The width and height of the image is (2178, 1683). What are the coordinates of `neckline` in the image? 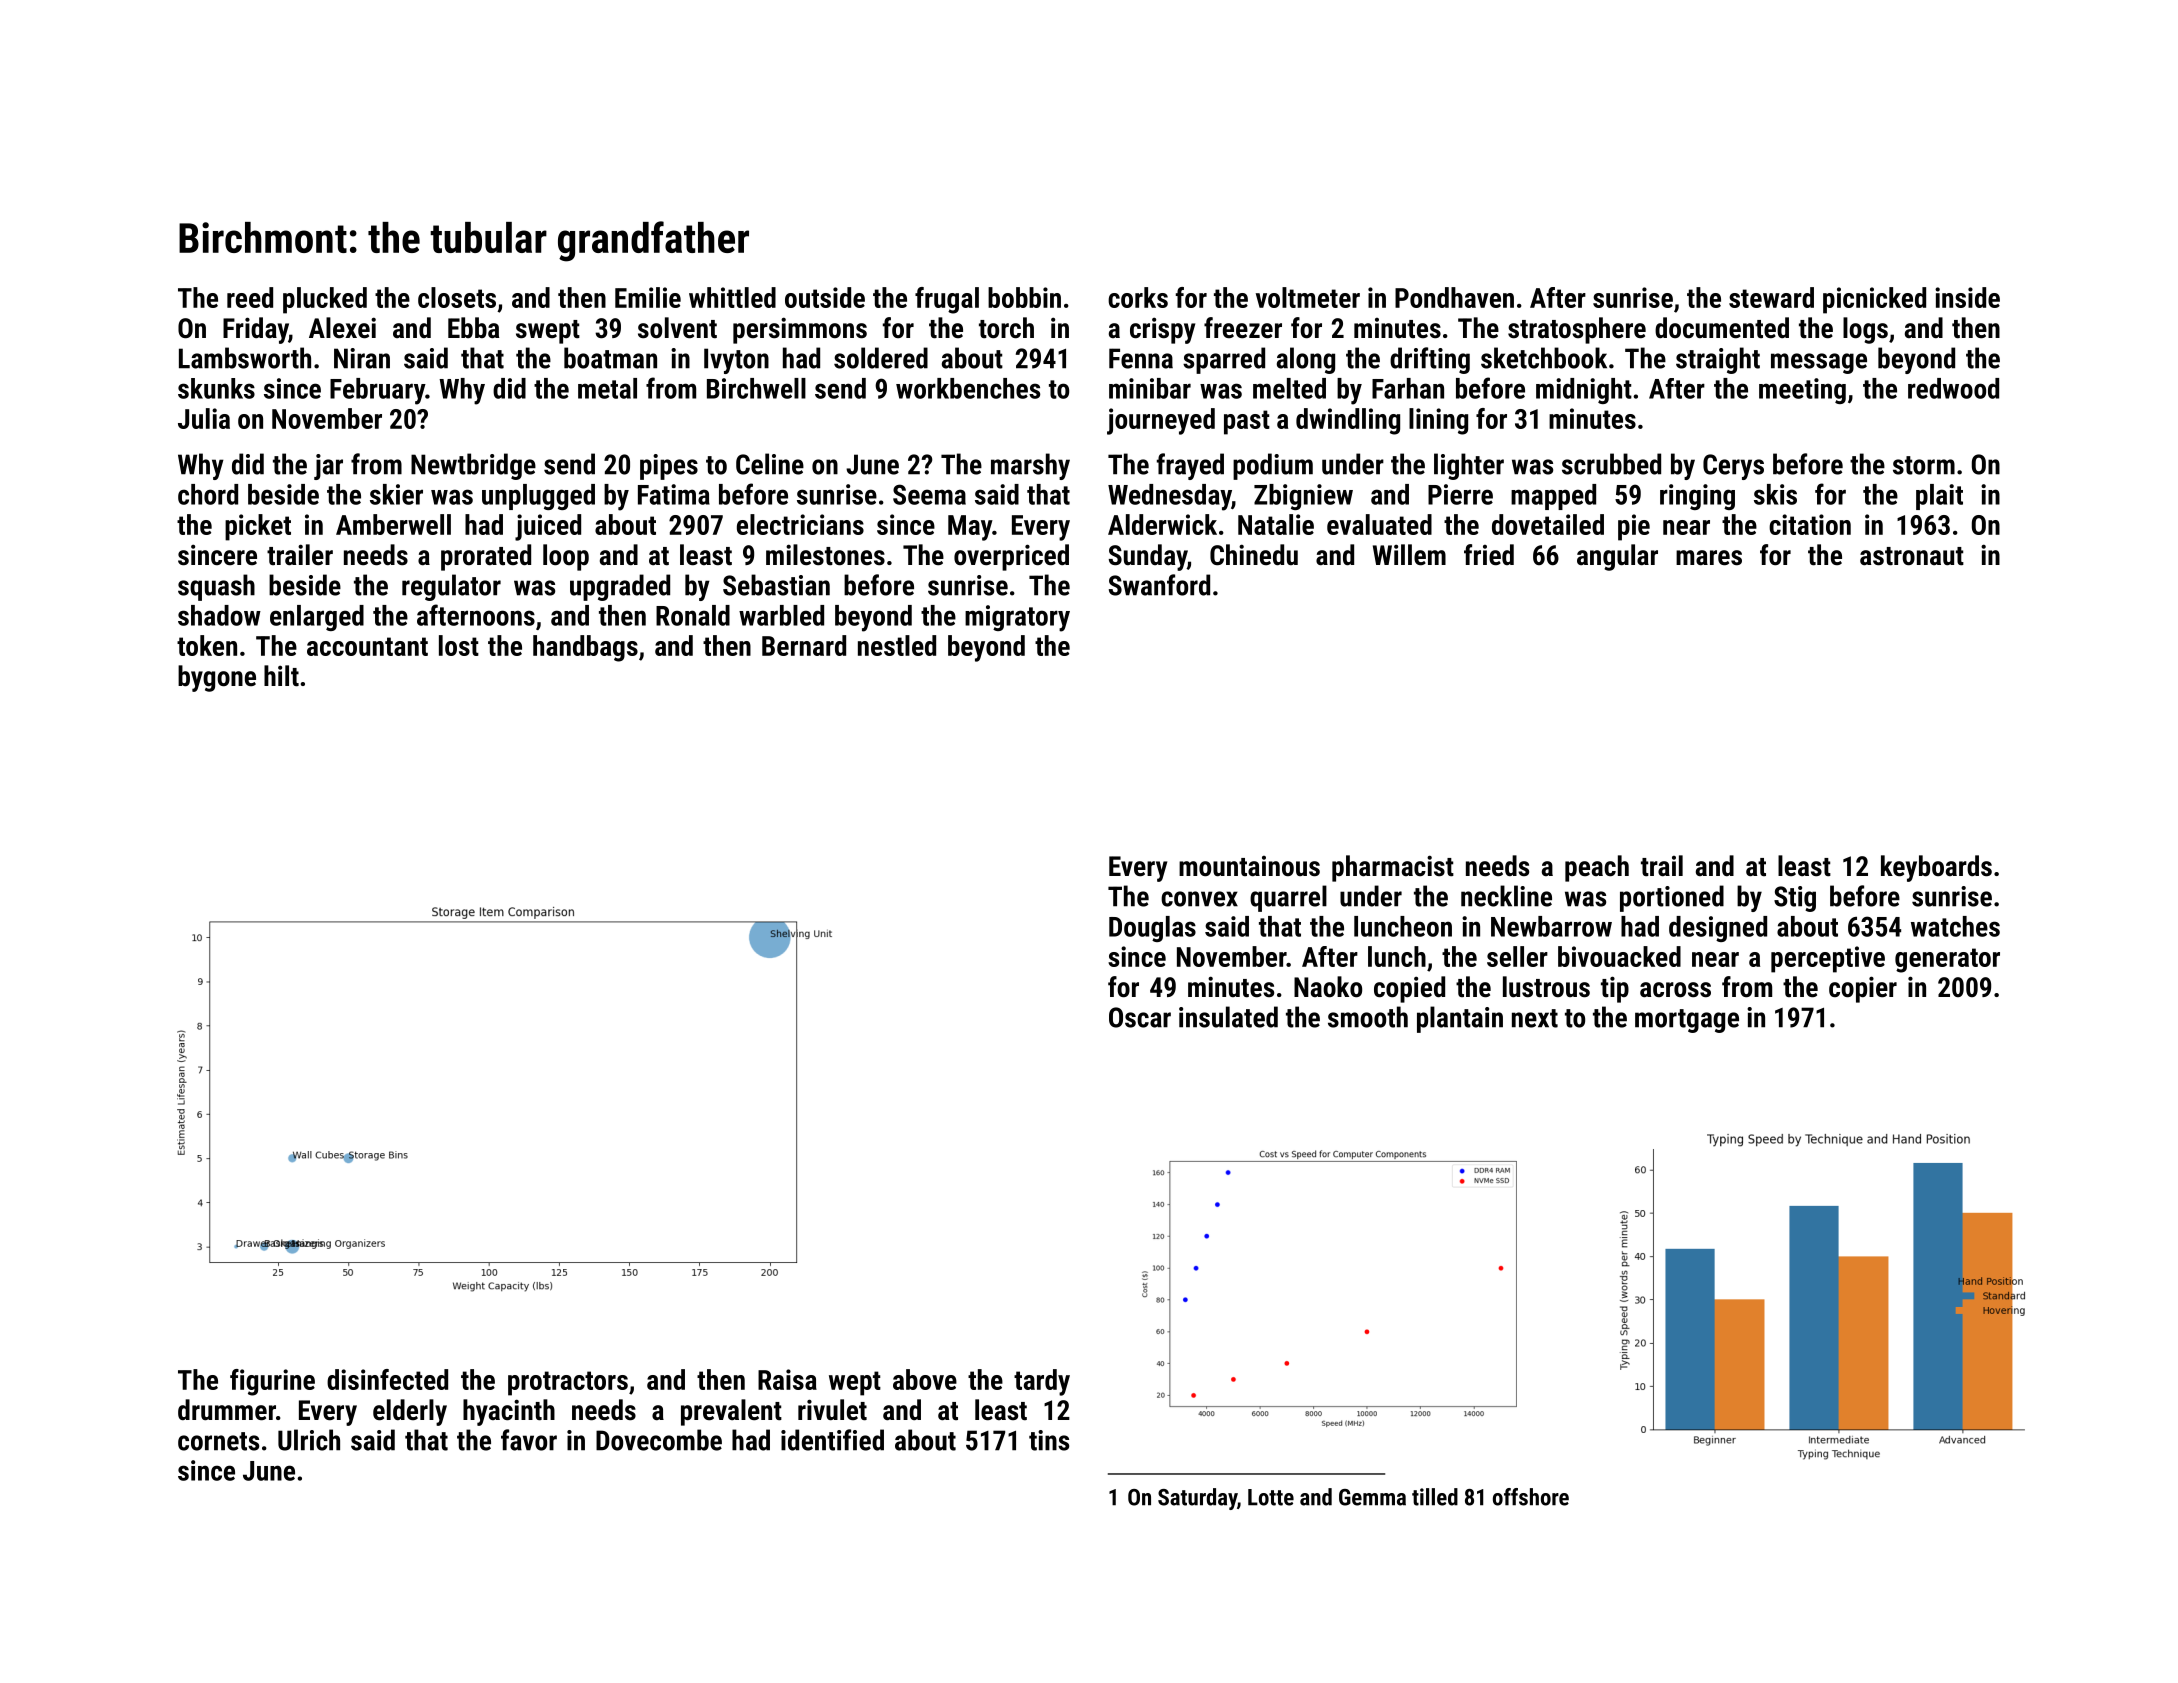 It's located at (1506, 896).
